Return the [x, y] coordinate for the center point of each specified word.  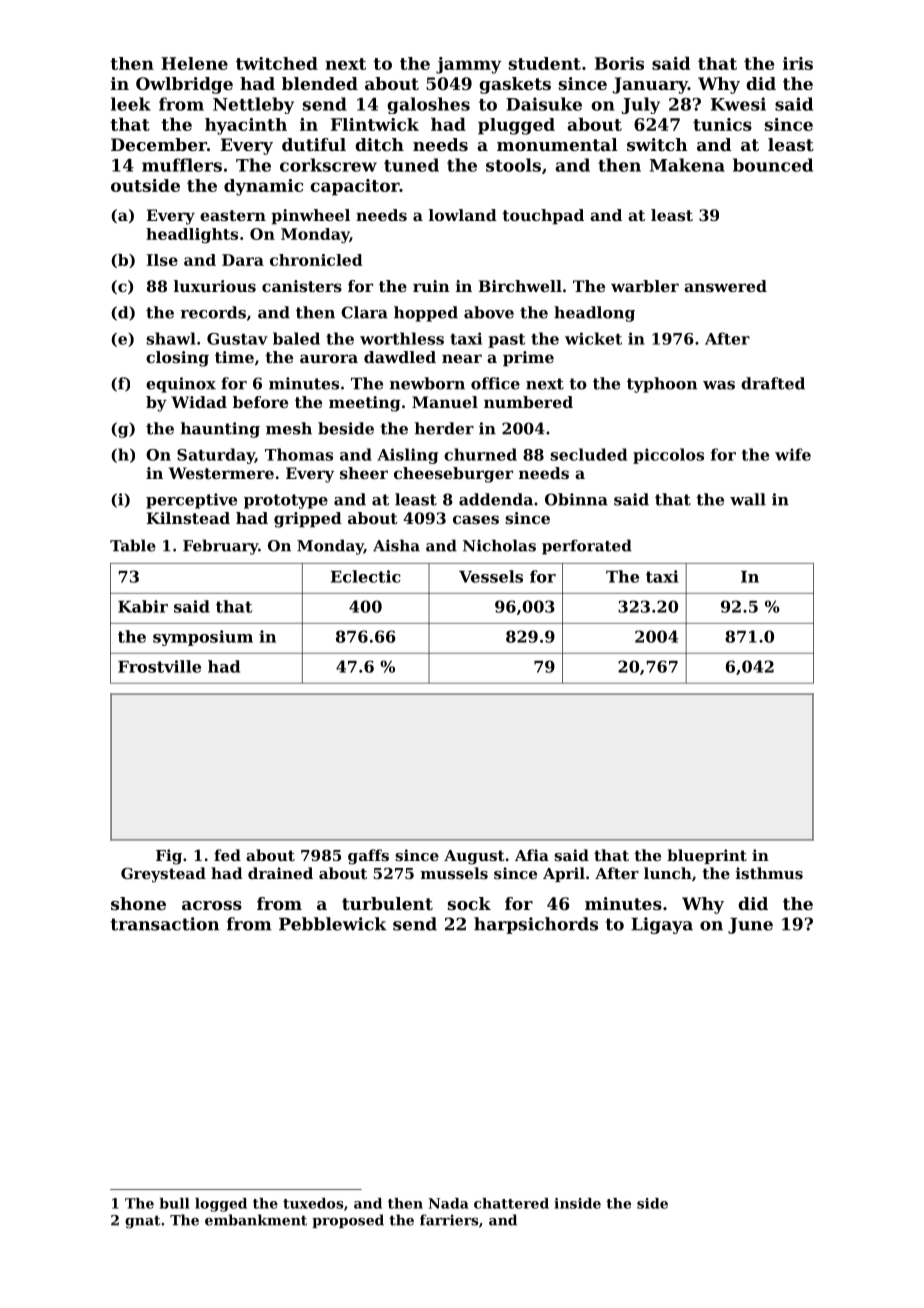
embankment [256, 1220]
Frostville [159, 666]
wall [748, 499]
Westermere [221, 473]
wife [793, 454]
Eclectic [366, 576]
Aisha [396, 545]
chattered [511, 1203]
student [545, 63]
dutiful [314, 144]
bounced [773, 165]
